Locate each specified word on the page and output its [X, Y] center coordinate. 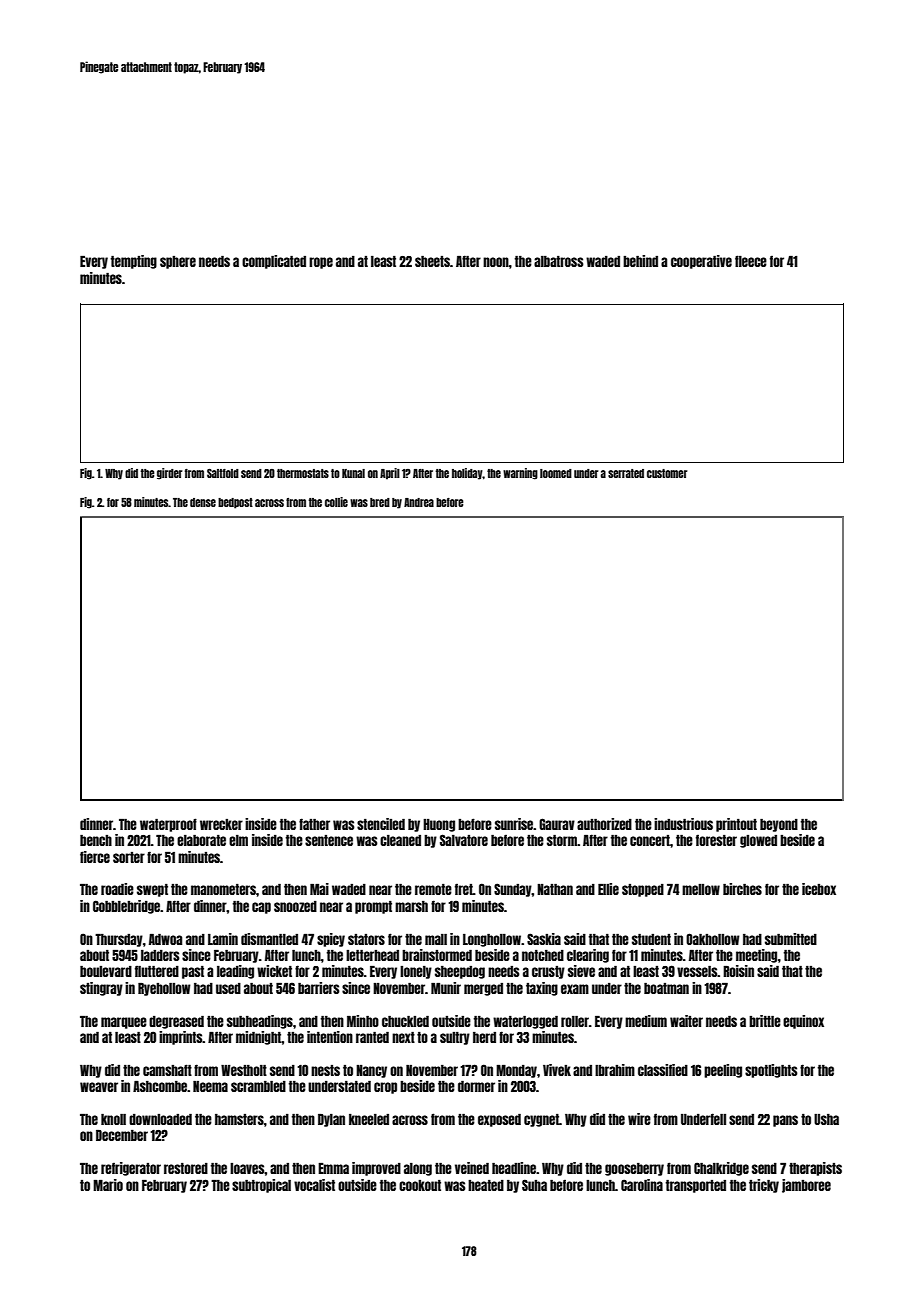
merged [483, 989]
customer [667, 473]
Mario [108, 1185]
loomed [556, 473]
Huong [439, 825]
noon [496, 262]
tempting [134, 262]
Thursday [119, 940]
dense [203, 502]
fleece [751, 261]
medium [646, 1021]
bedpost [235, 503]
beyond [779, 825]
